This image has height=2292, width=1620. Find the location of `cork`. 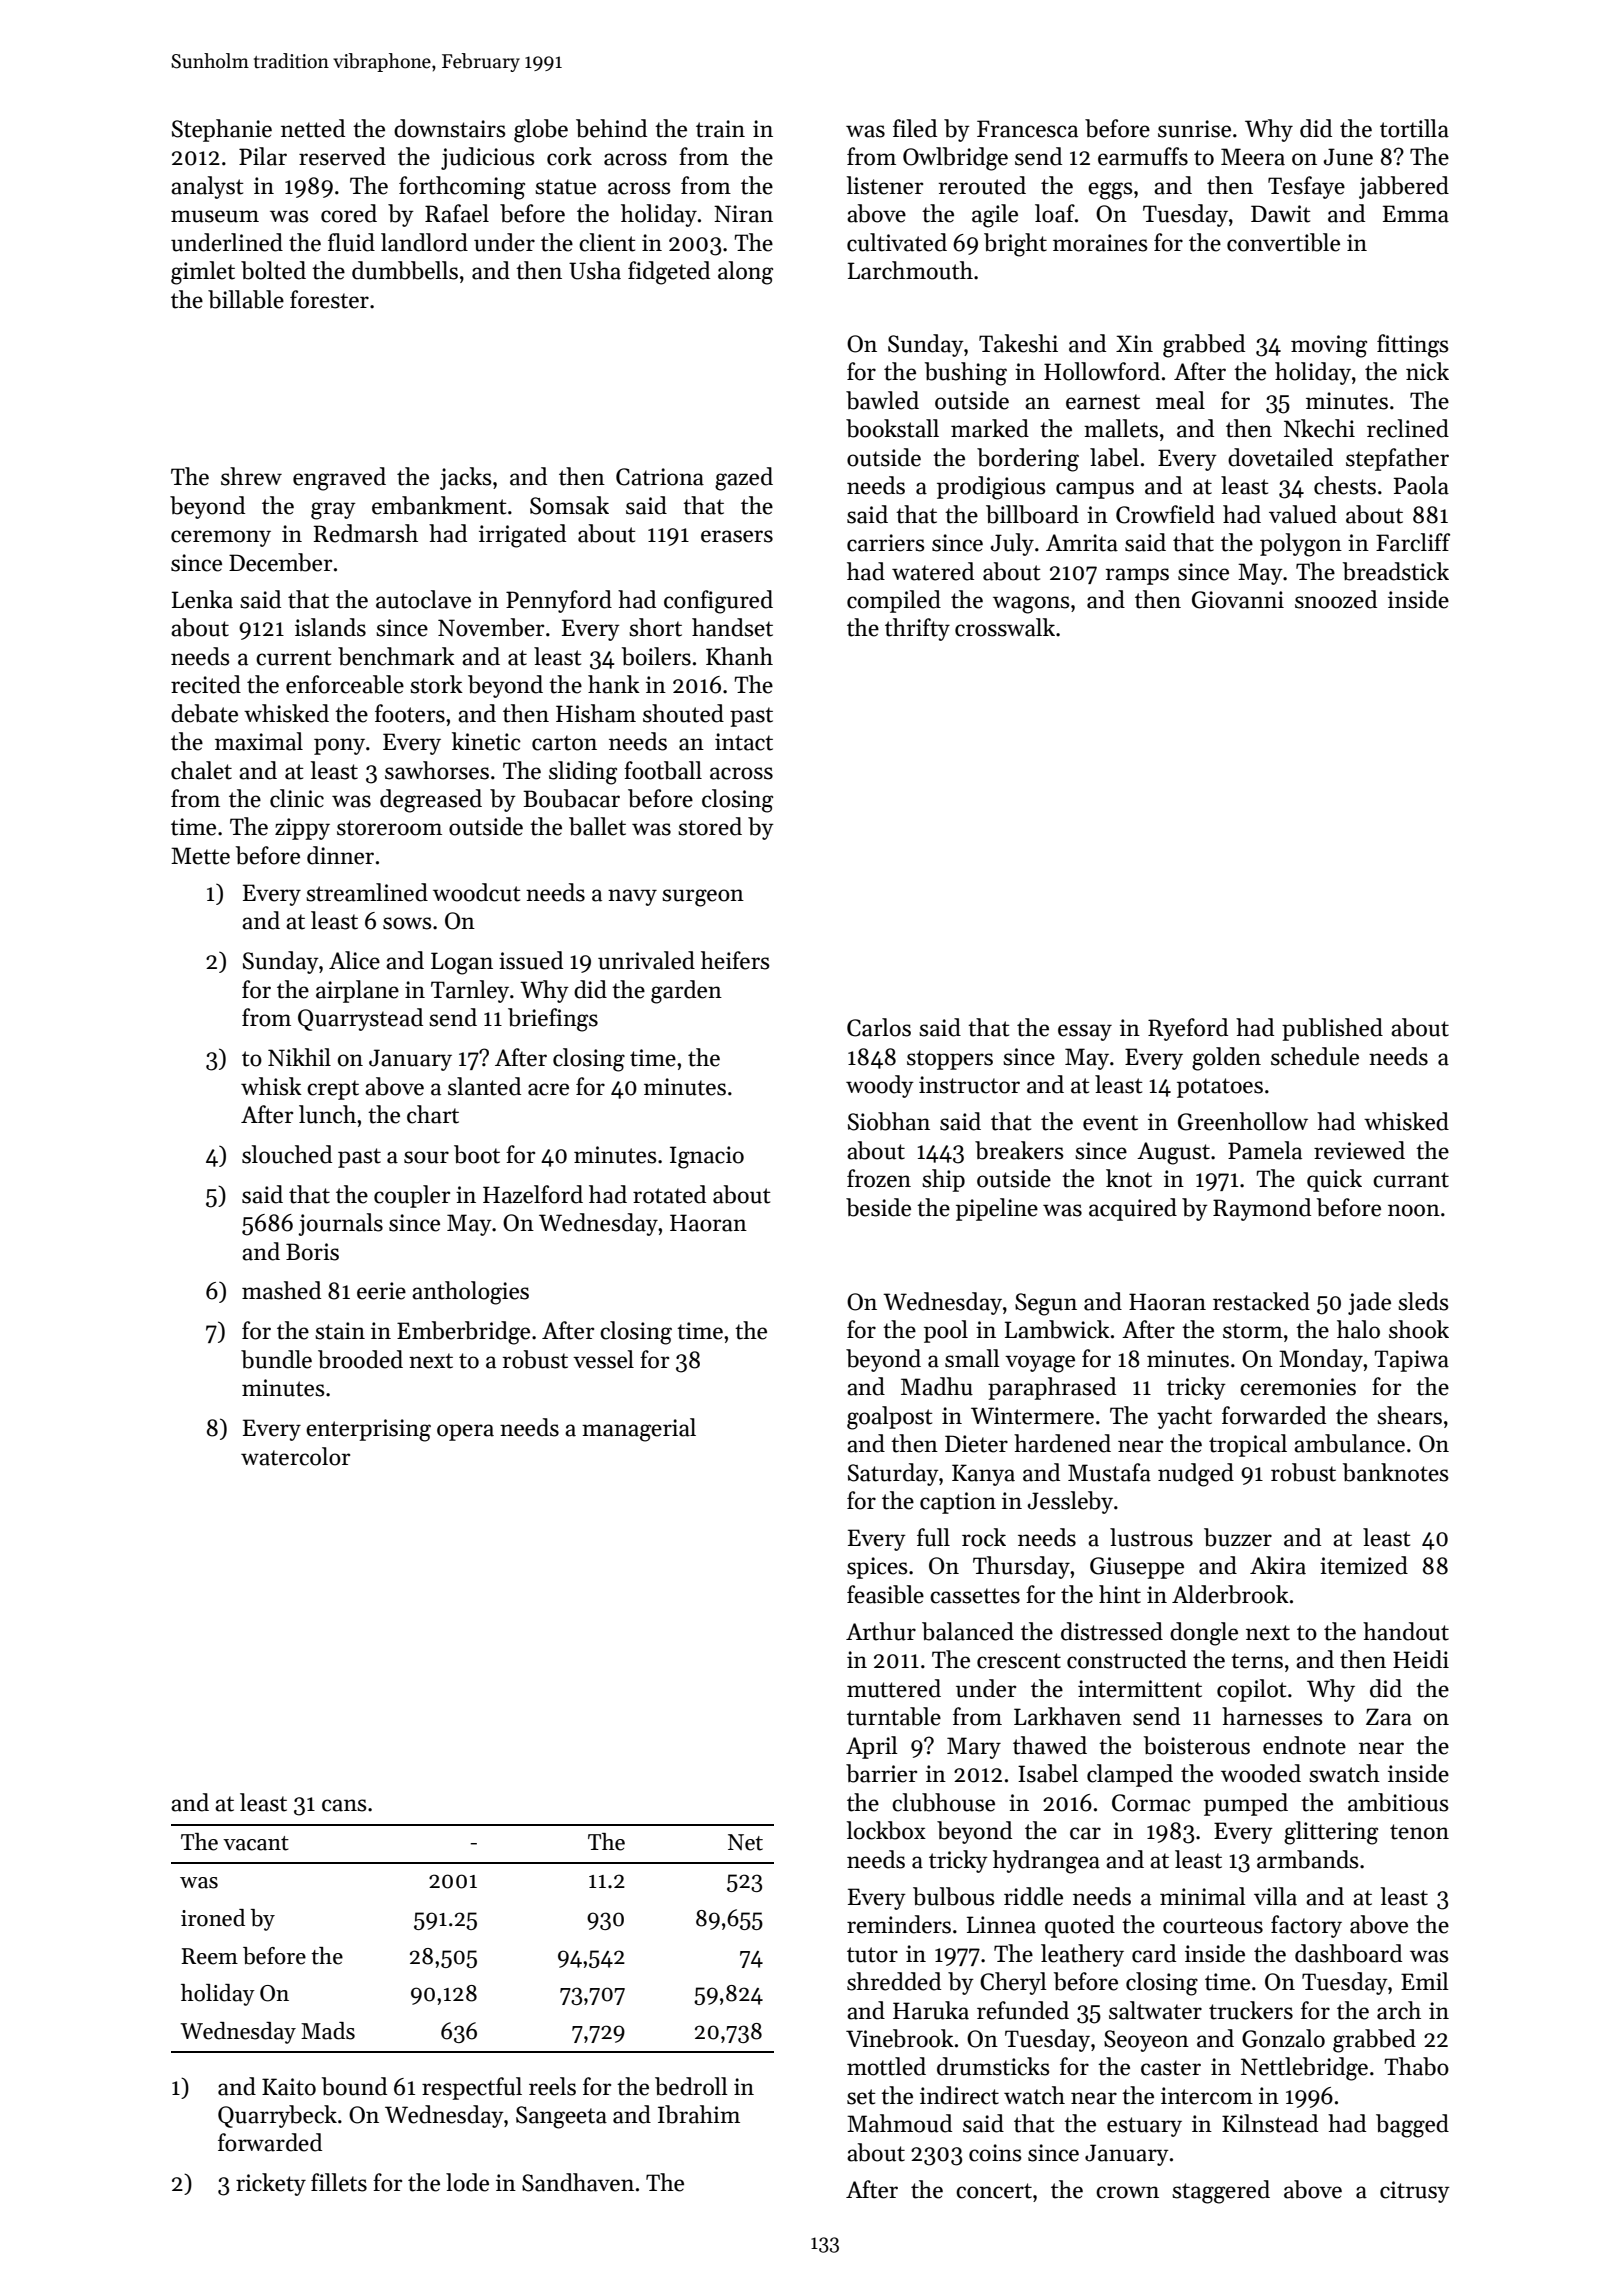

cork is located at coordinates (569, 156).
